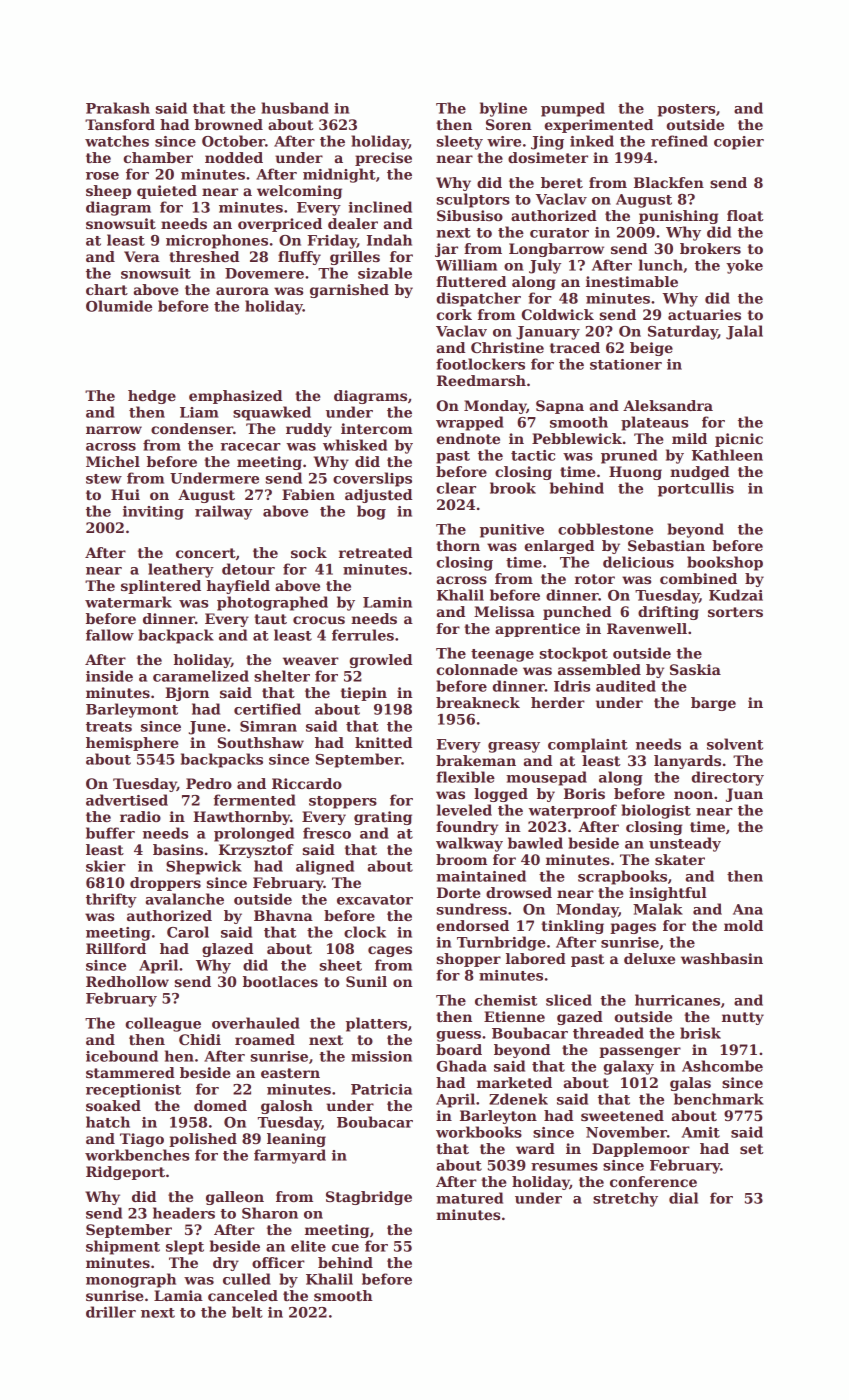  Describe the element at coordinates (744, 332) in the image. I see `Jalal` at that location.
